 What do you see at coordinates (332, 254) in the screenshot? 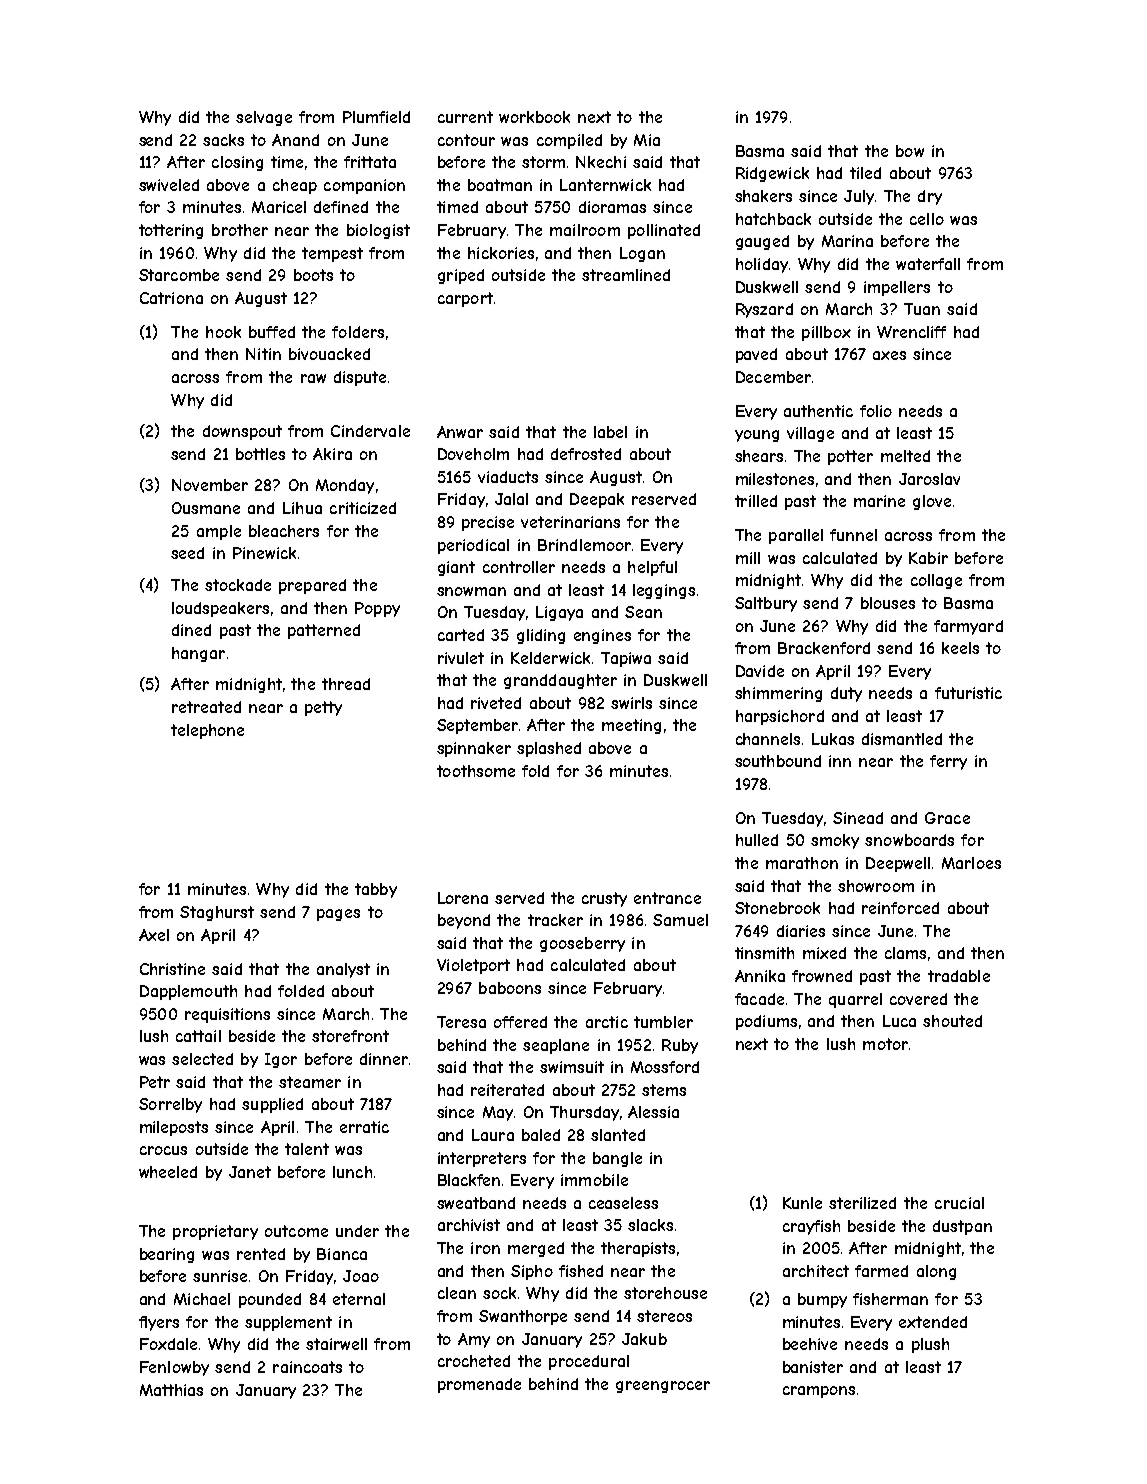
I see `tempest` at bounding box center [332, 254].
